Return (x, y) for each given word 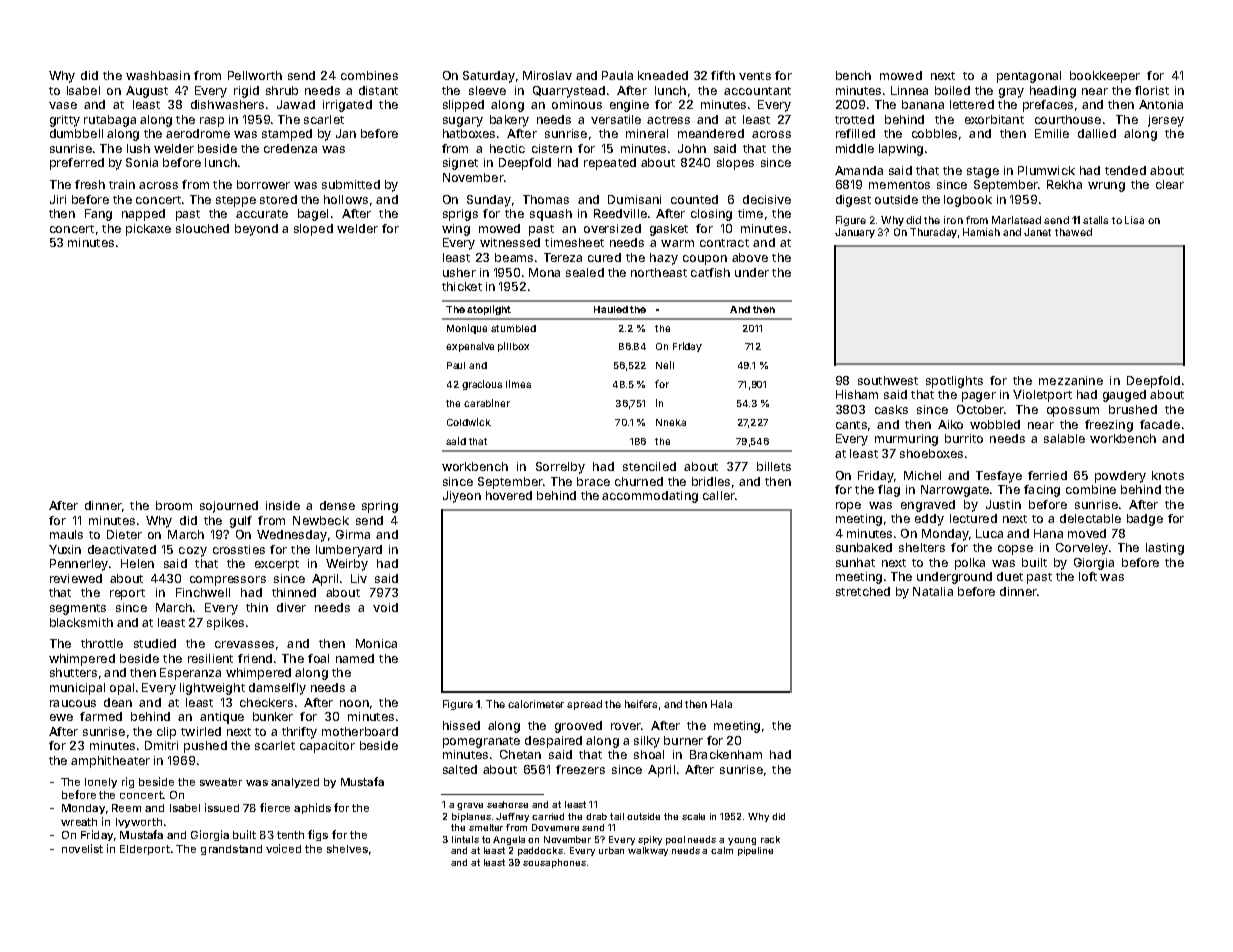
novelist (82, 848)
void (385, 607)
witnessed (510, 242)
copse (1015, 550)
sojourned (229, 507)
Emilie (1052, 133)
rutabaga (110, 121)
